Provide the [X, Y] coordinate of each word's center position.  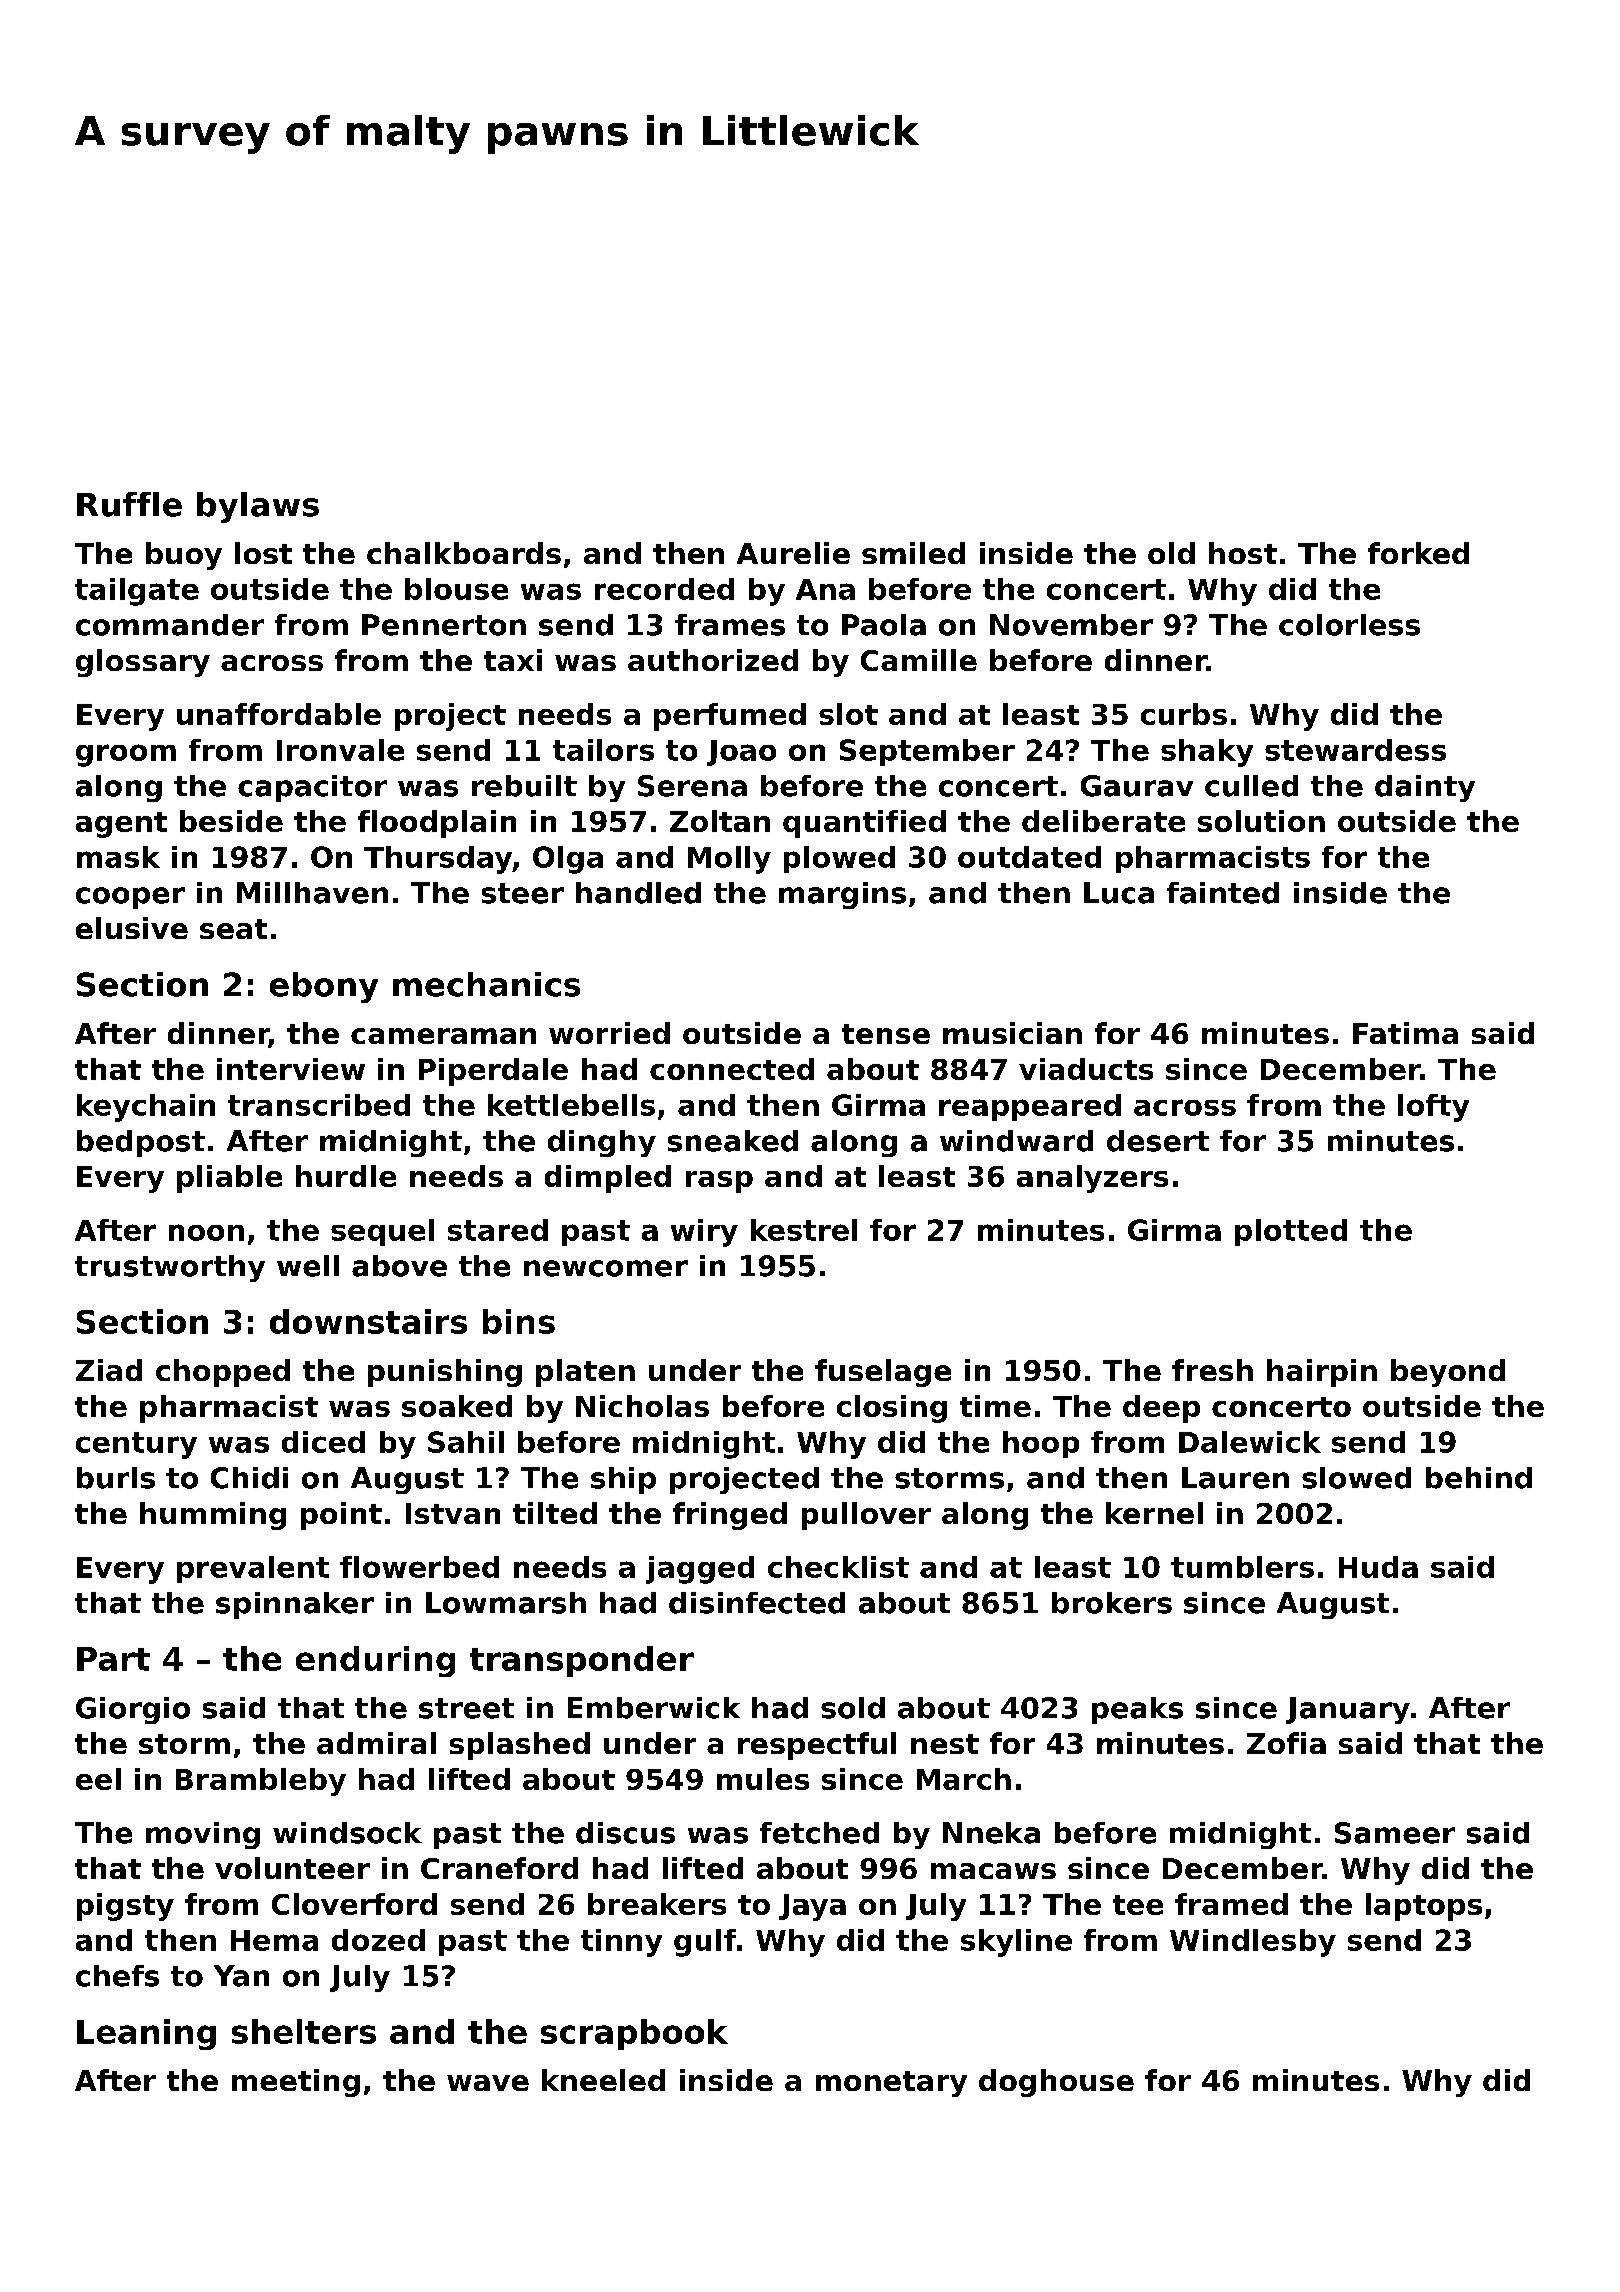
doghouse [1056, 2083]
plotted [1291, 1232]
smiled [913, 553]
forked [1418, 553]
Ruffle [129, 504]
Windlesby [1253, 1943]
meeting [296, 2083]
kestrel [804, 1230]
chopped [223, 1373]
